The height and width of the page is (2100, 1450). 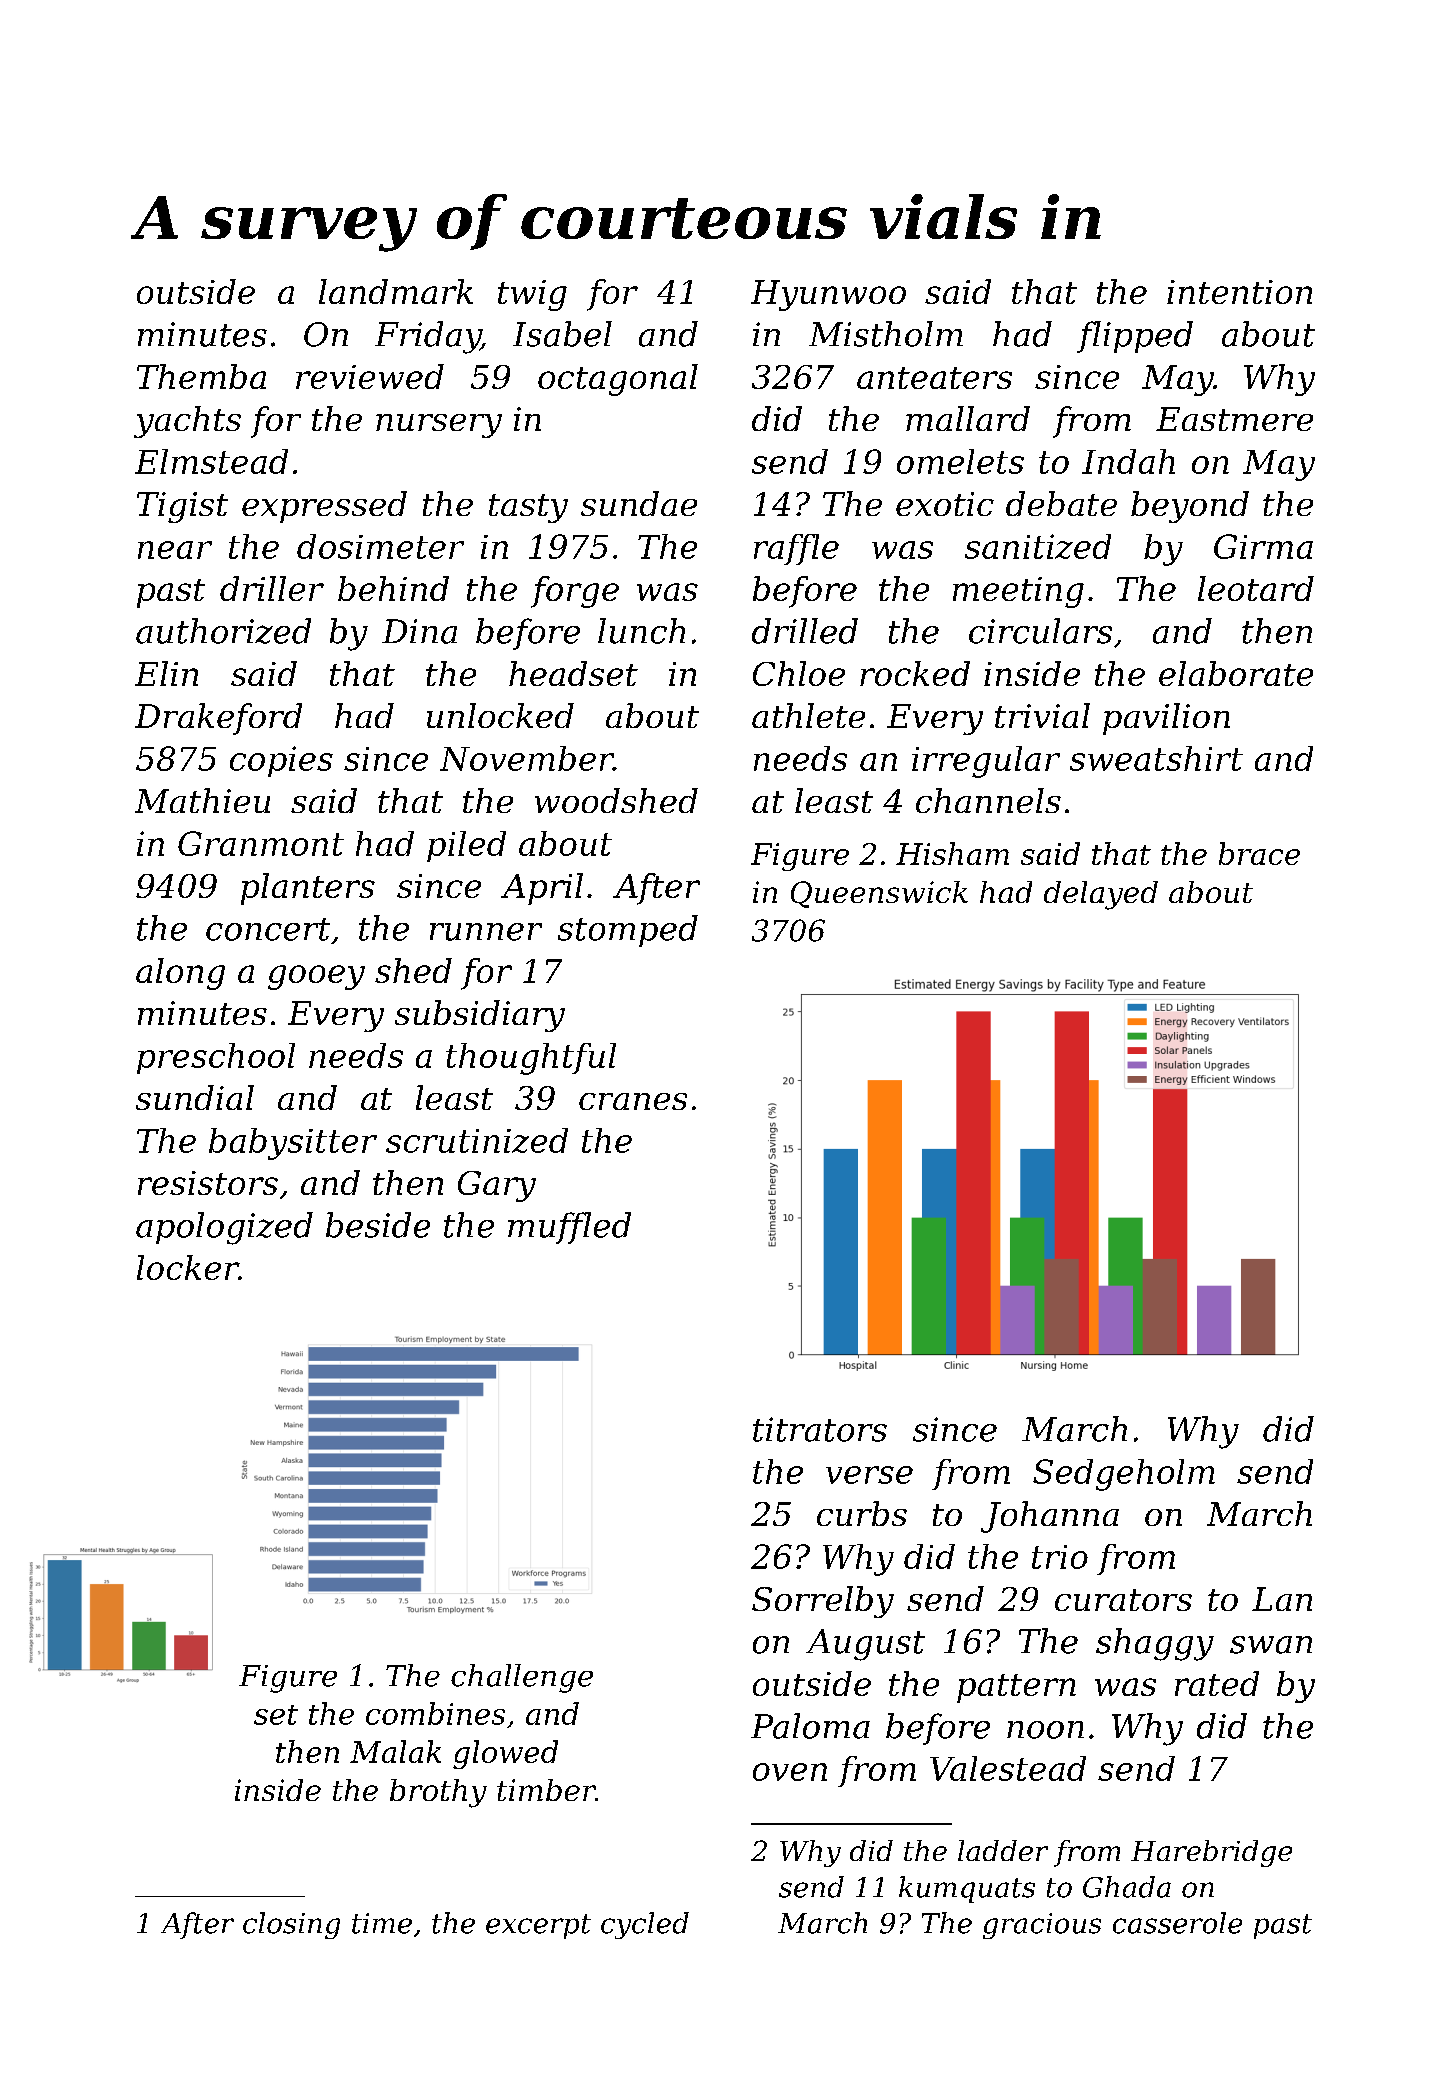 I want to click on brace, so click(x=1259, y=853).
